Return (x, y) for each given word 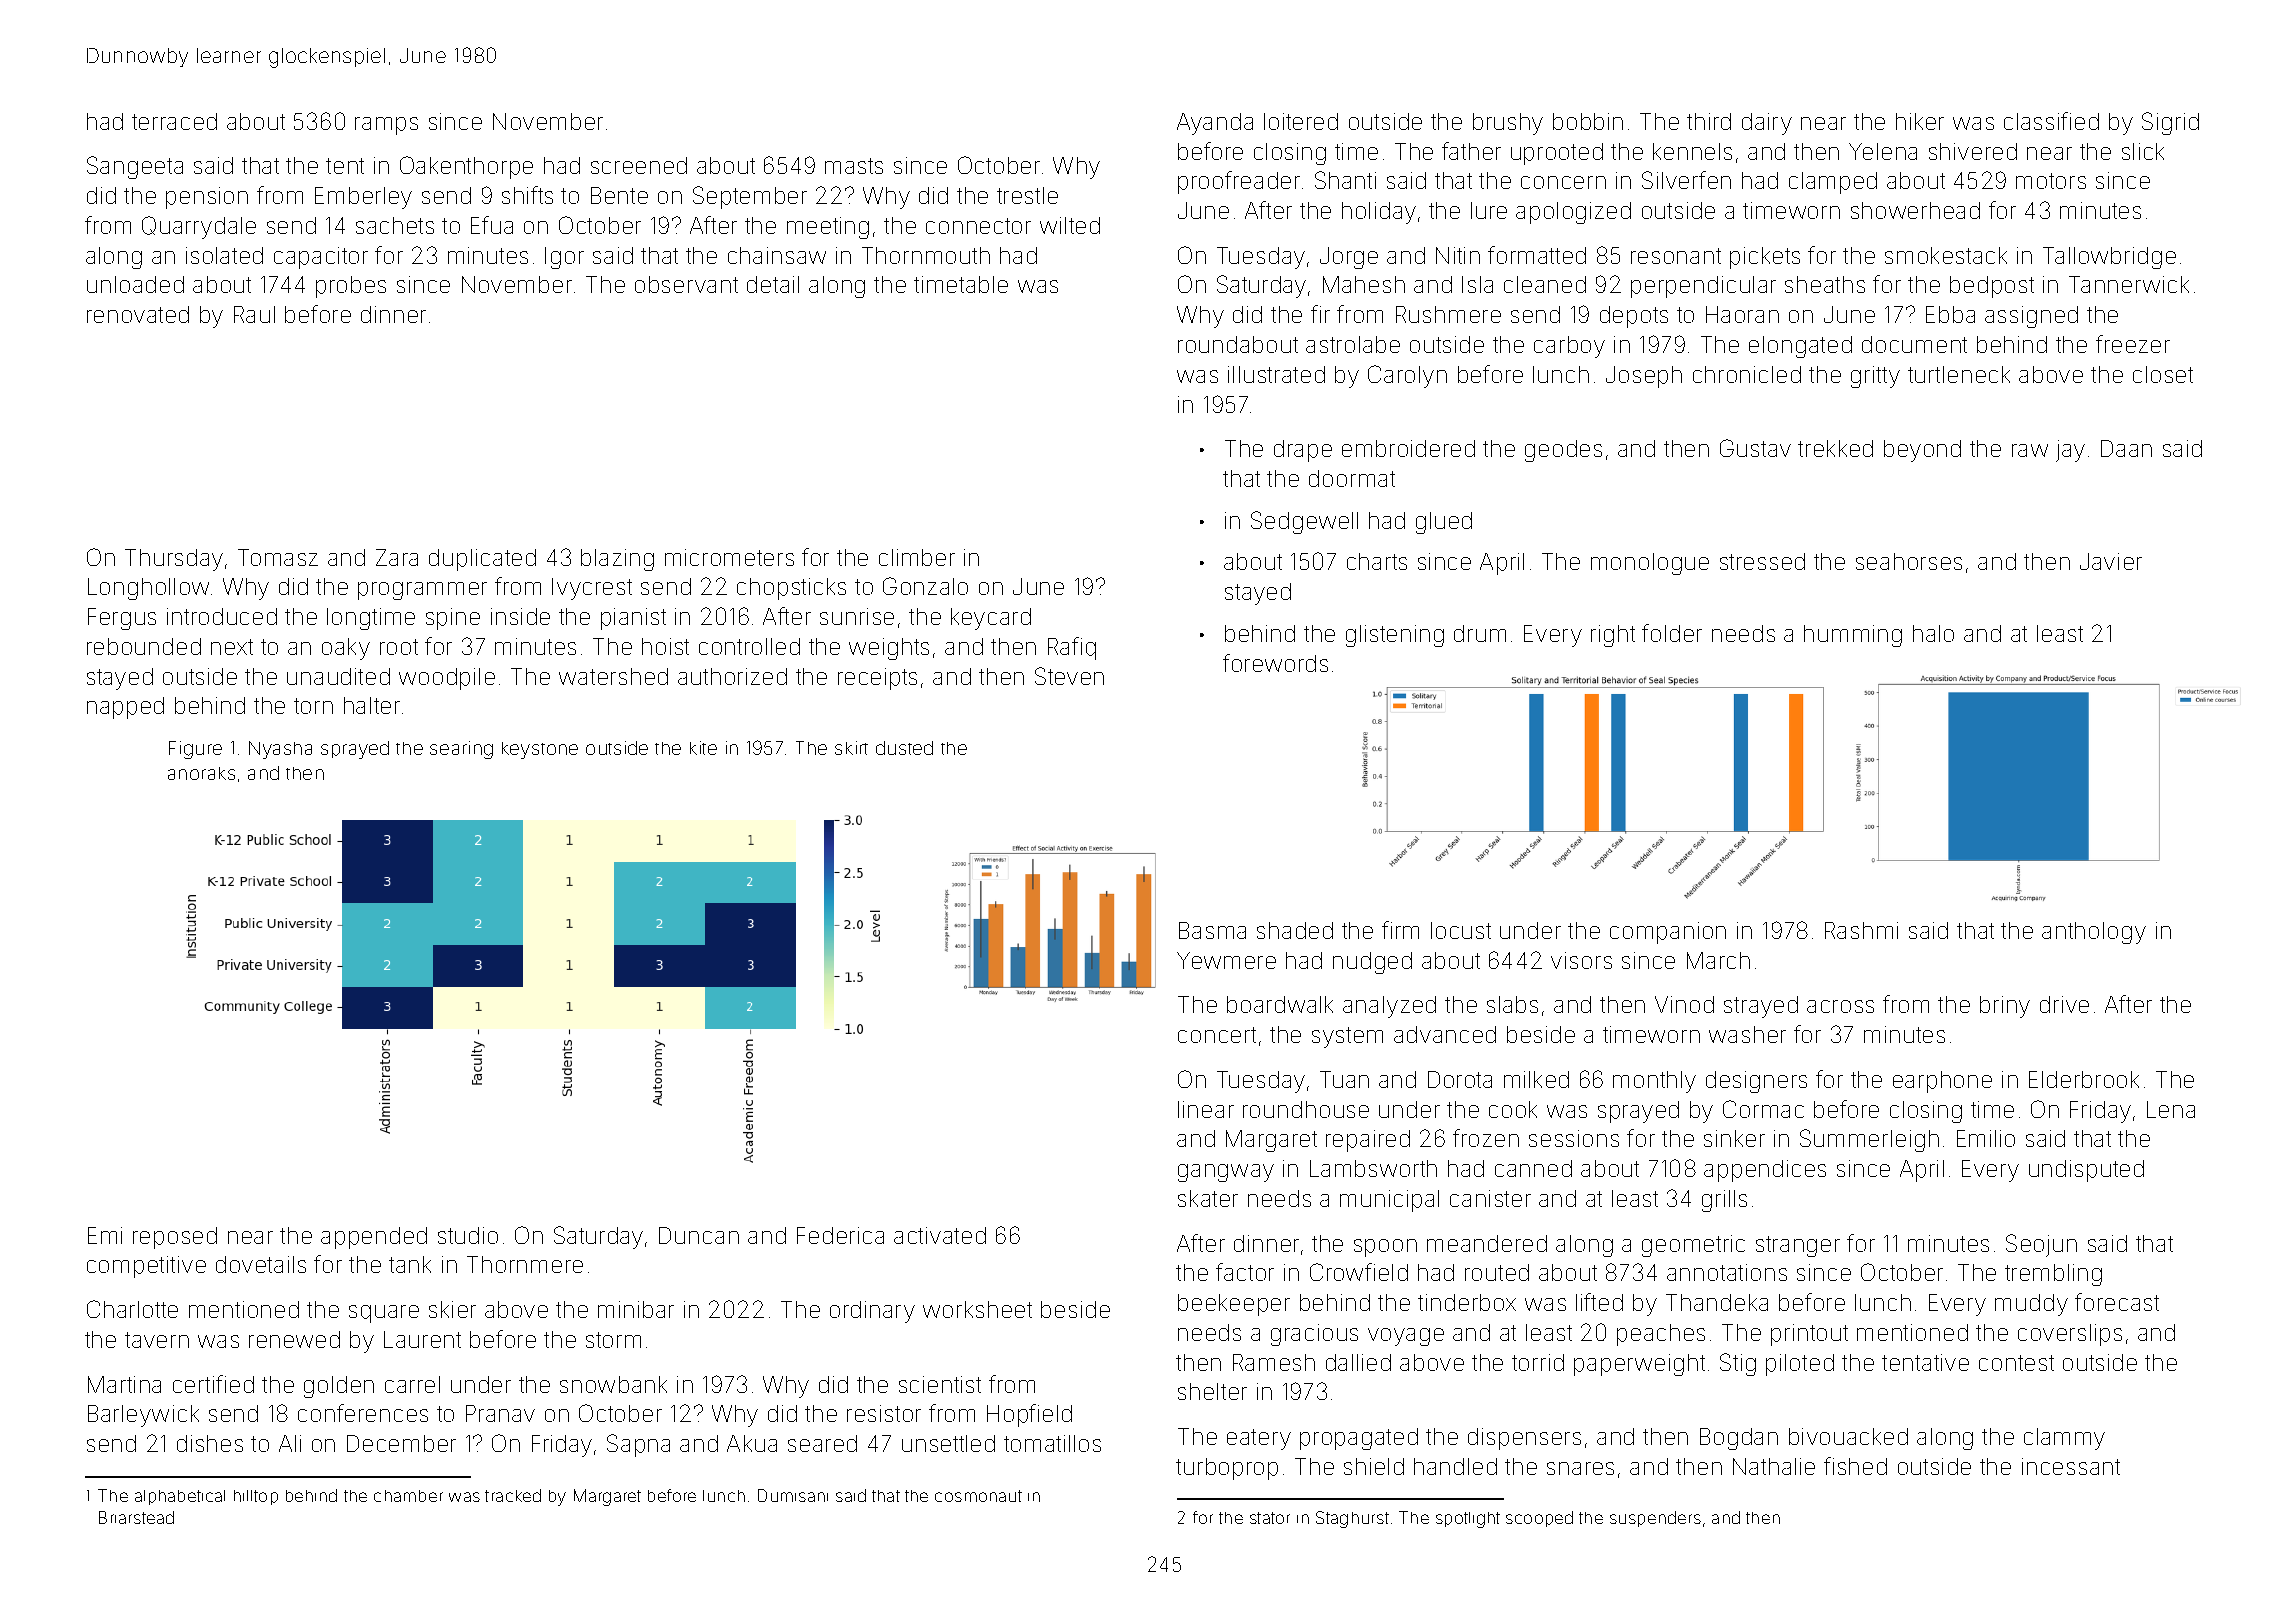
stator (1270, 1518)
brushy (1508, 124)
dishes (210, 1443)
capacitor (321, 258)
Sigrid (2170, 123)
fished (1855, 1466)
